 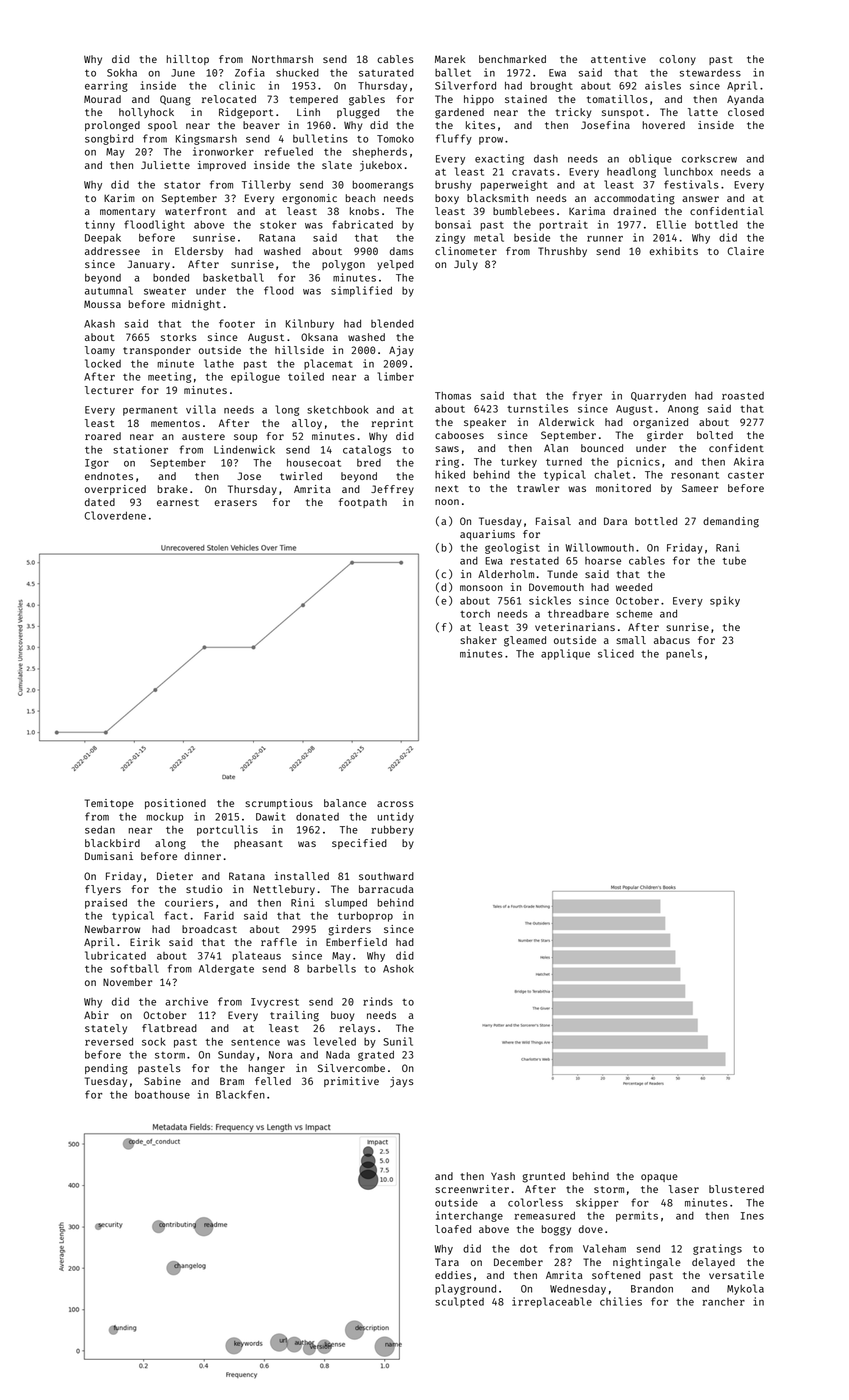 What do you see at coordinates (306, 376) in the screenshot?
I see `toiled` at bounding box center [306, 376].
